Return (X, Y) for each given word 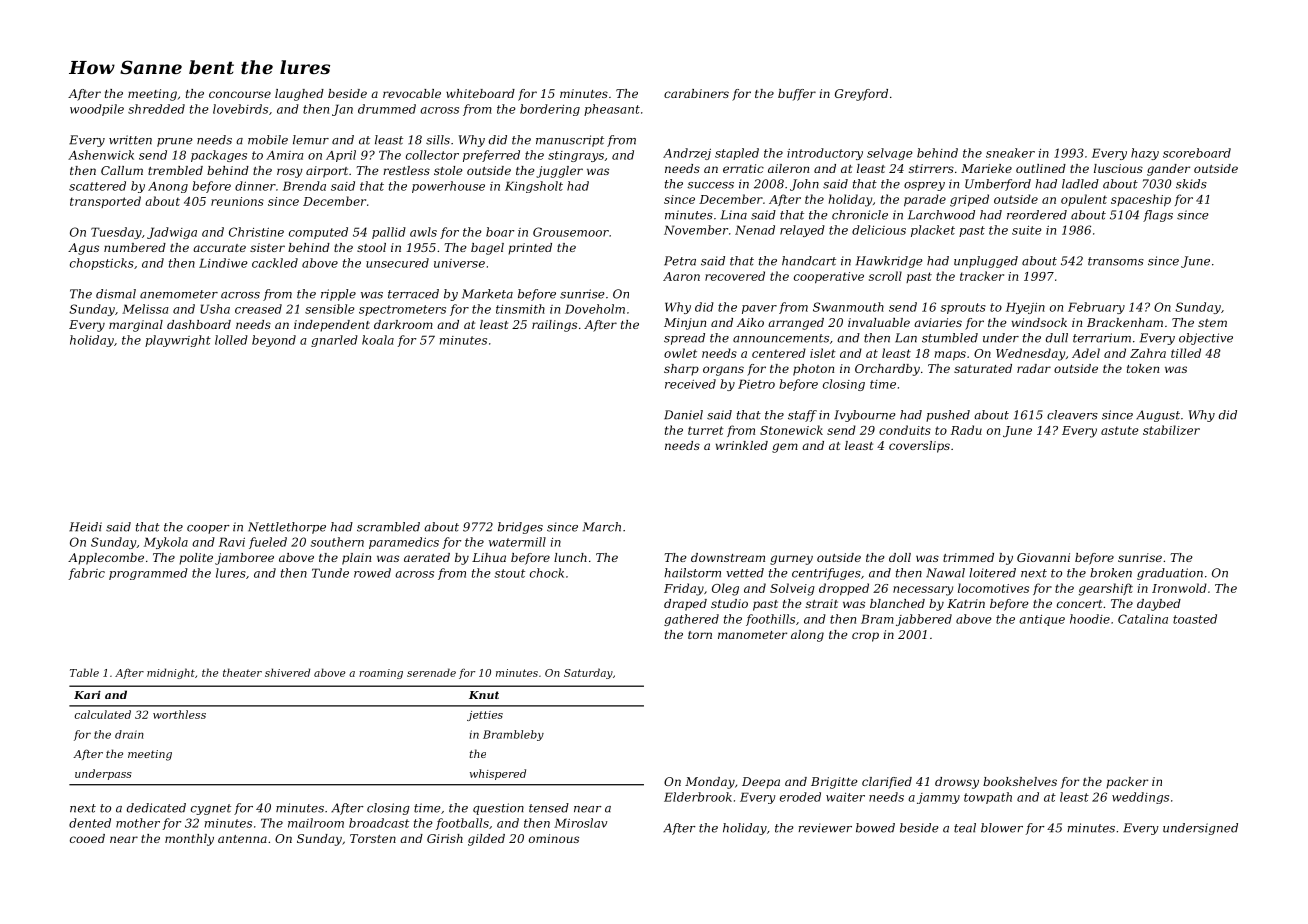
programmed (148, 574)
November (696, 230)
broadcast (379, 823)
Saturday (588, 673)
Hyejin (1025, 308)
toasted (1195, 619)
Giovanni (1043, 557)
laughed (299, 95)
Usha (215, 309)
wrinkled (742, 445)
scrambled (388, 527)
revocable (412, 93)
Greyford (861, 95)
